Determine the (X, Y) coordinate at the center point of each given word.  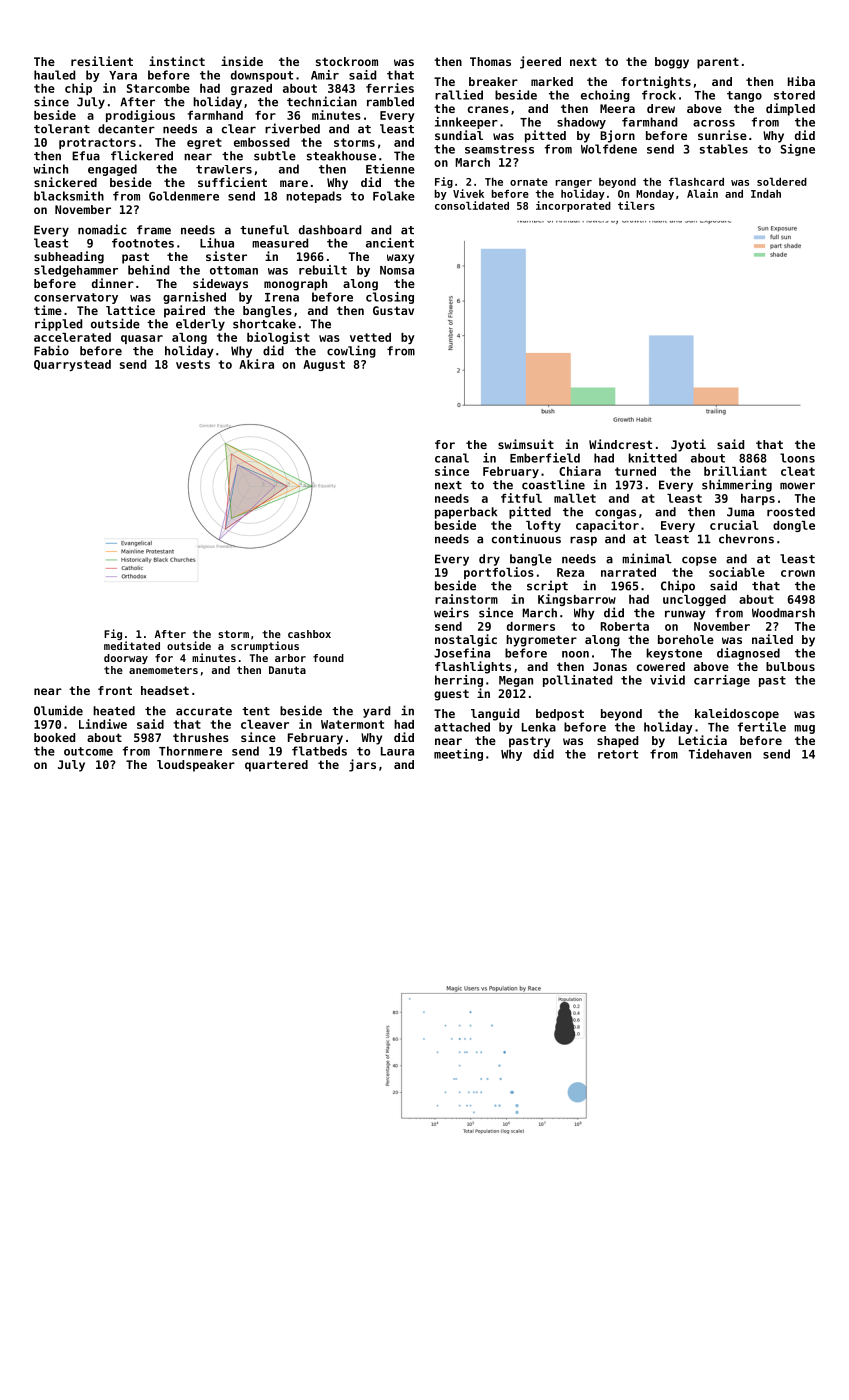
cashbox (309, 634)
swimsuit (526, 444)
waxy (400, 259)
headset (165, 690)
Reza (570, 572)
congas (615, 514)
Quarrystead (72, 365)
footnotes (143, 243)
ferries (390, 88)
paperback (466, 513)
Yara (123, 75)
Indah (766, 194)
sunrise (722, 135)
